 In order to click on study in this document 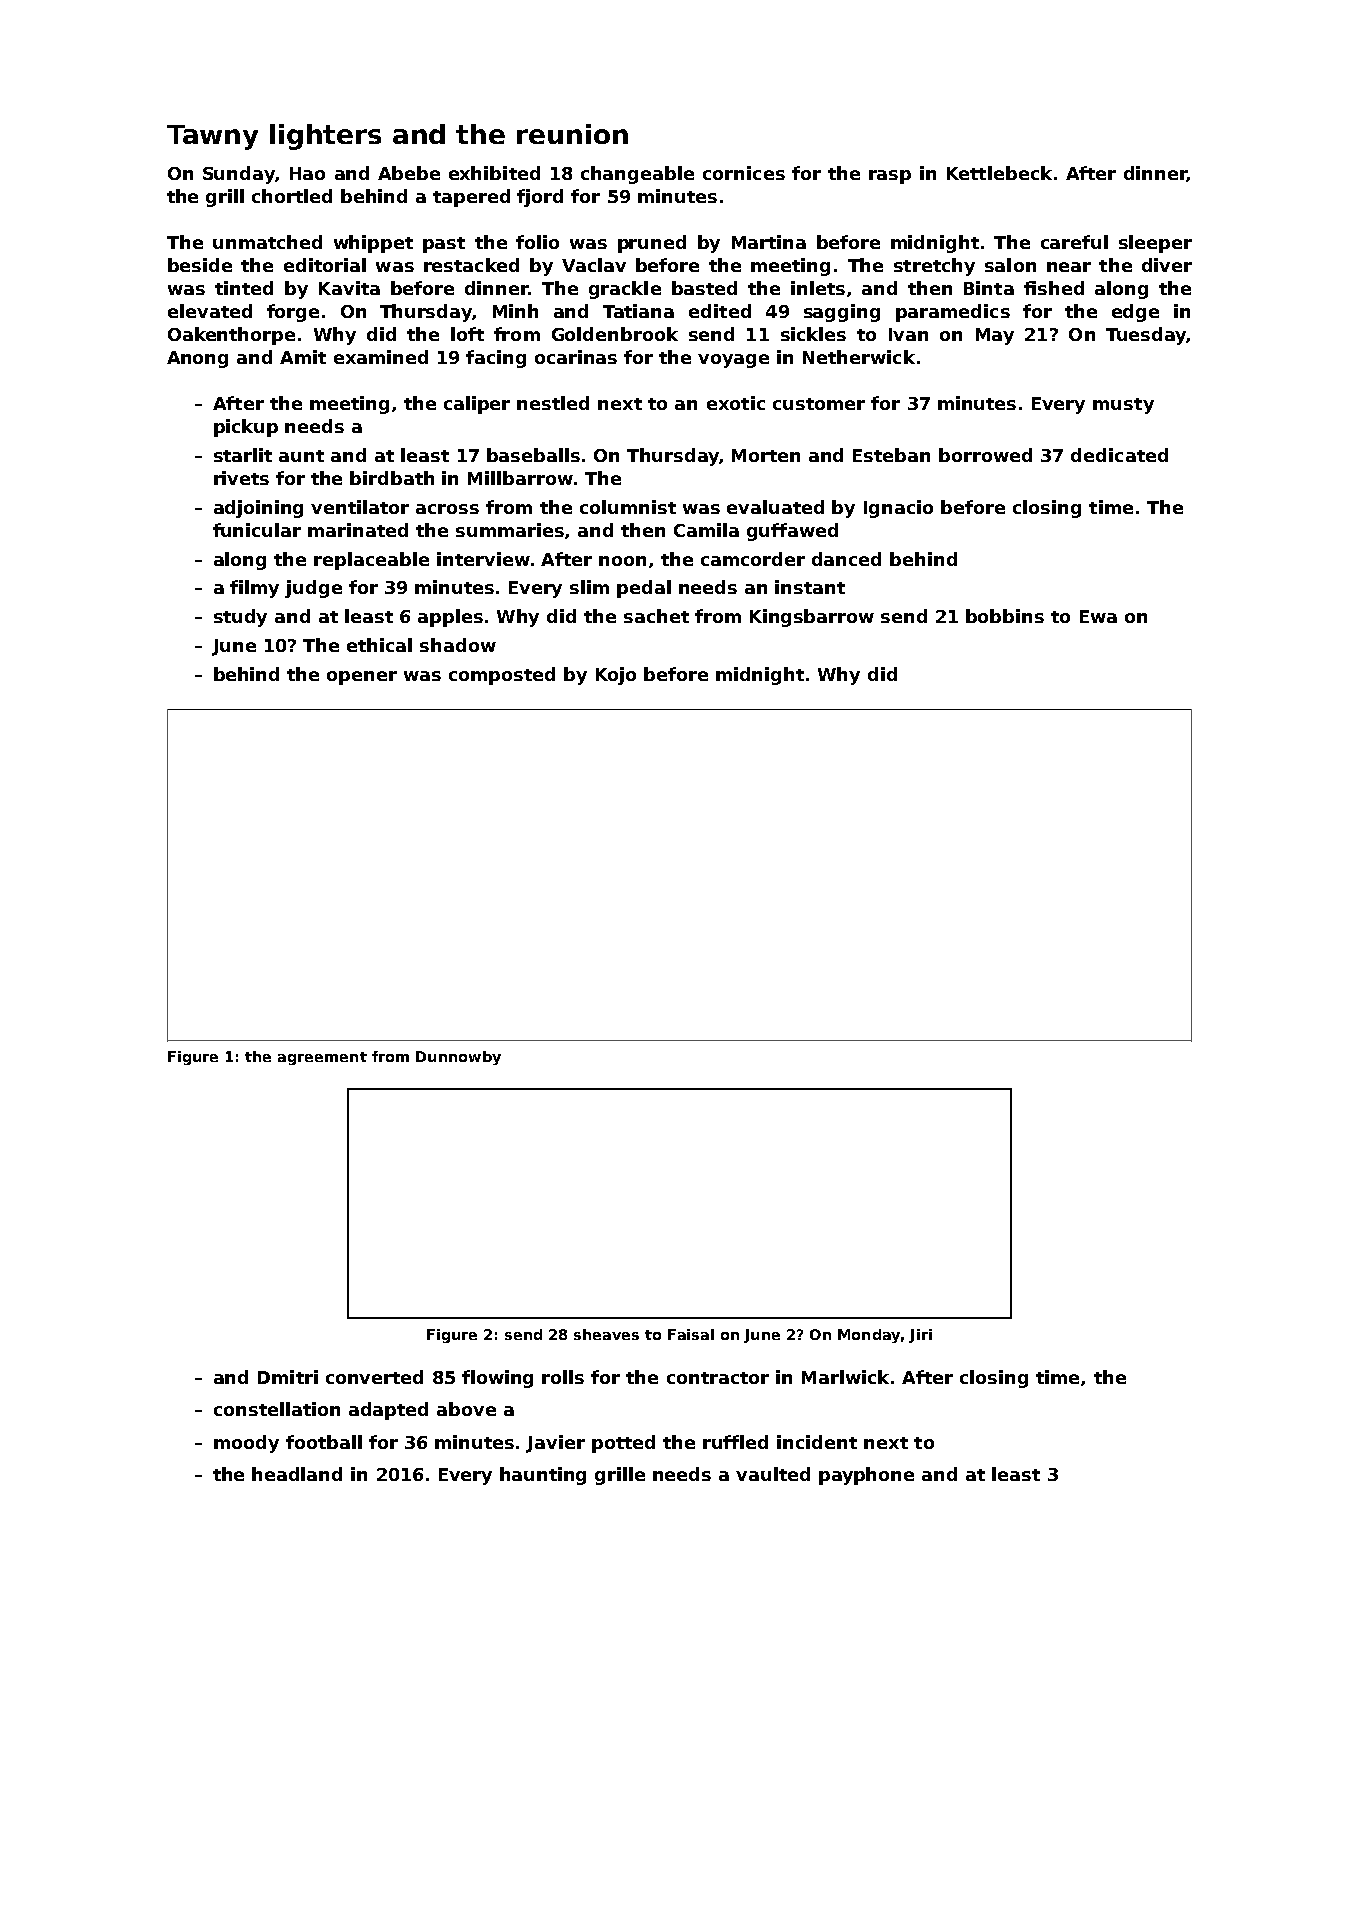, I will do `click(240, 618)`.
